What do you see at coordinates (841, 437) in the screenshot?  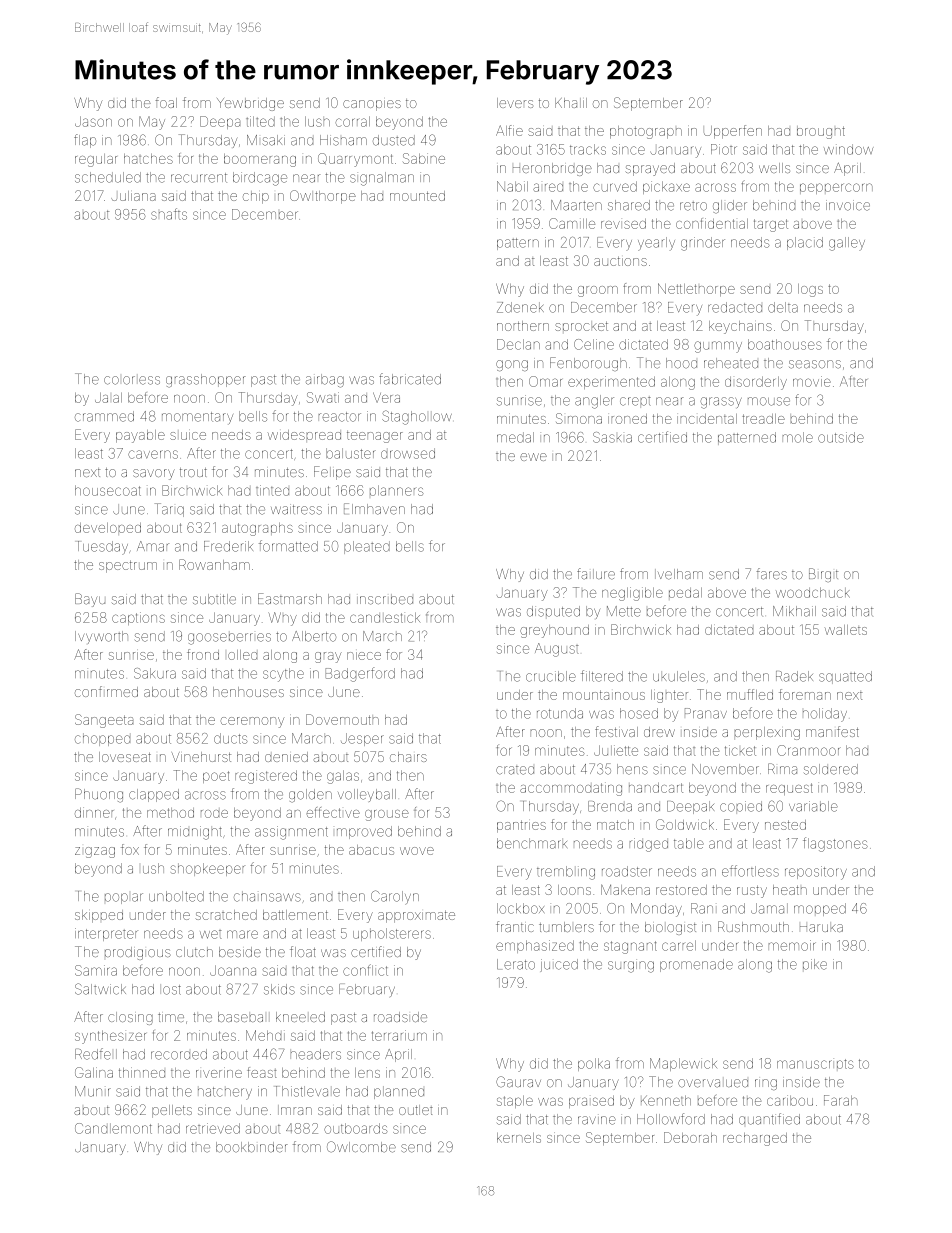 I see `outside` at bounding box center [841, 437].
